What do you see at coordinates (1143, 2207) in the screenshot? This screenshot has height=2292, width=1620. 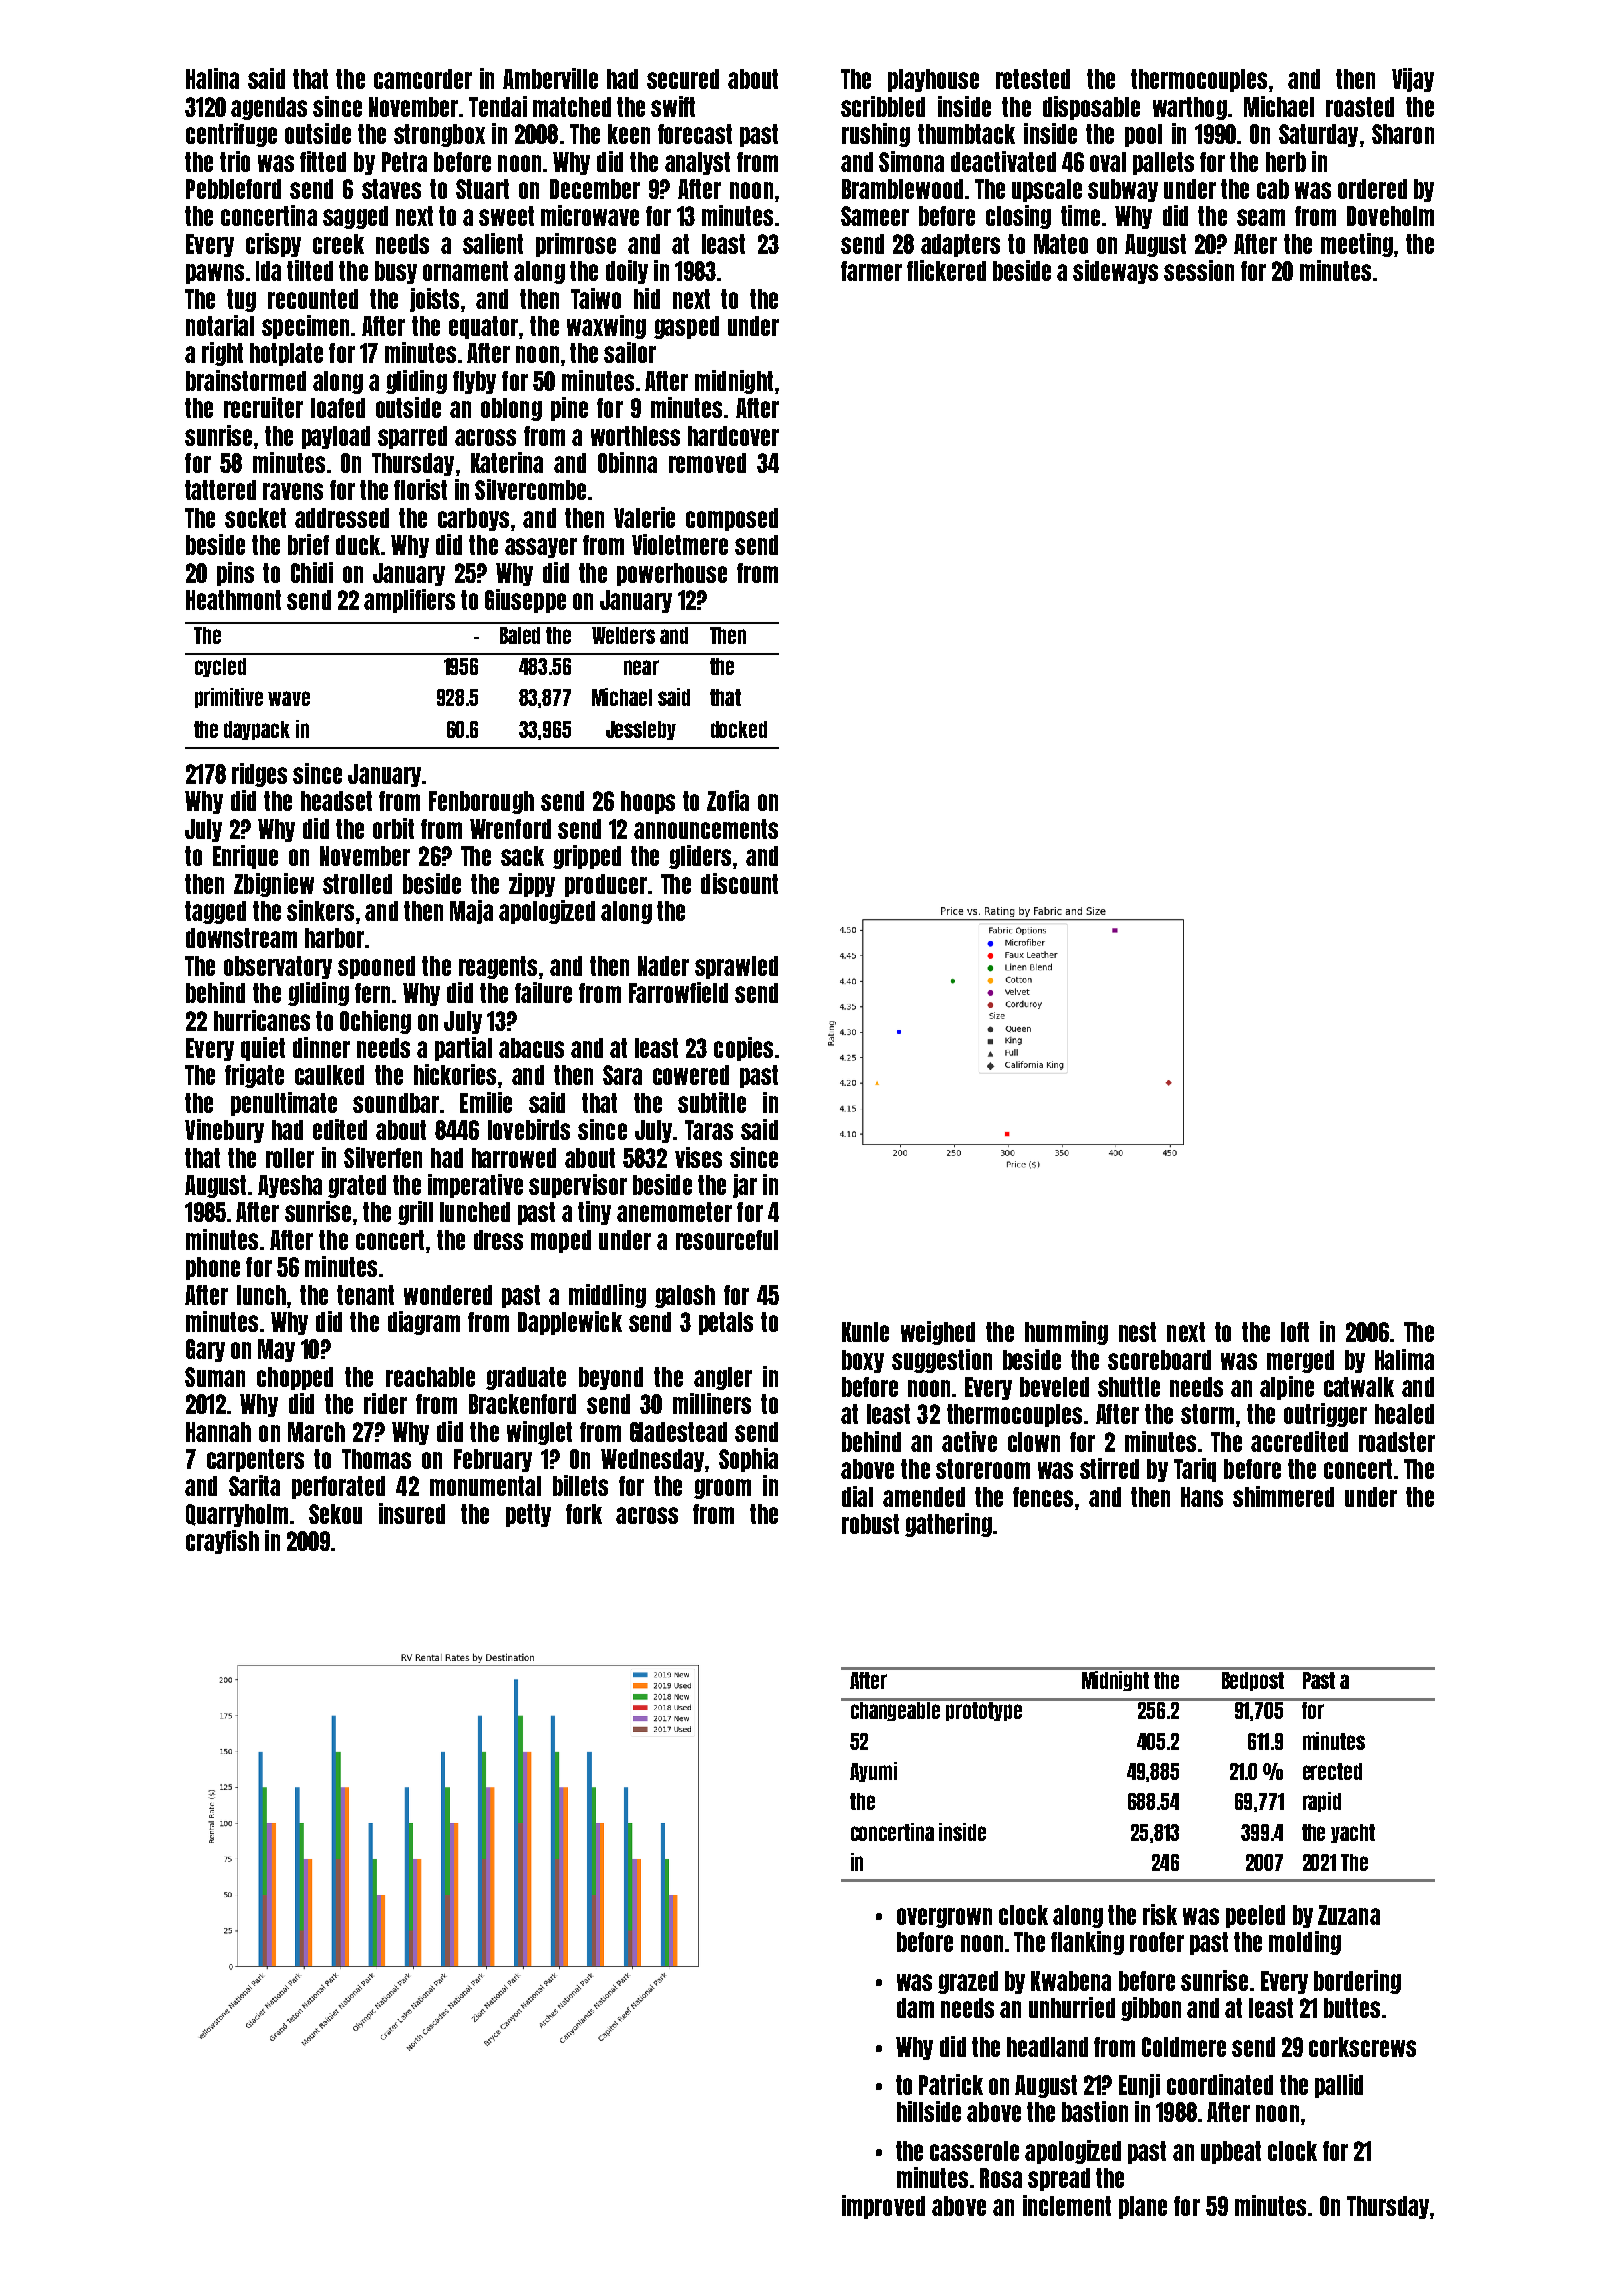 I see `plane` at bounding box center [1143, 2207].
